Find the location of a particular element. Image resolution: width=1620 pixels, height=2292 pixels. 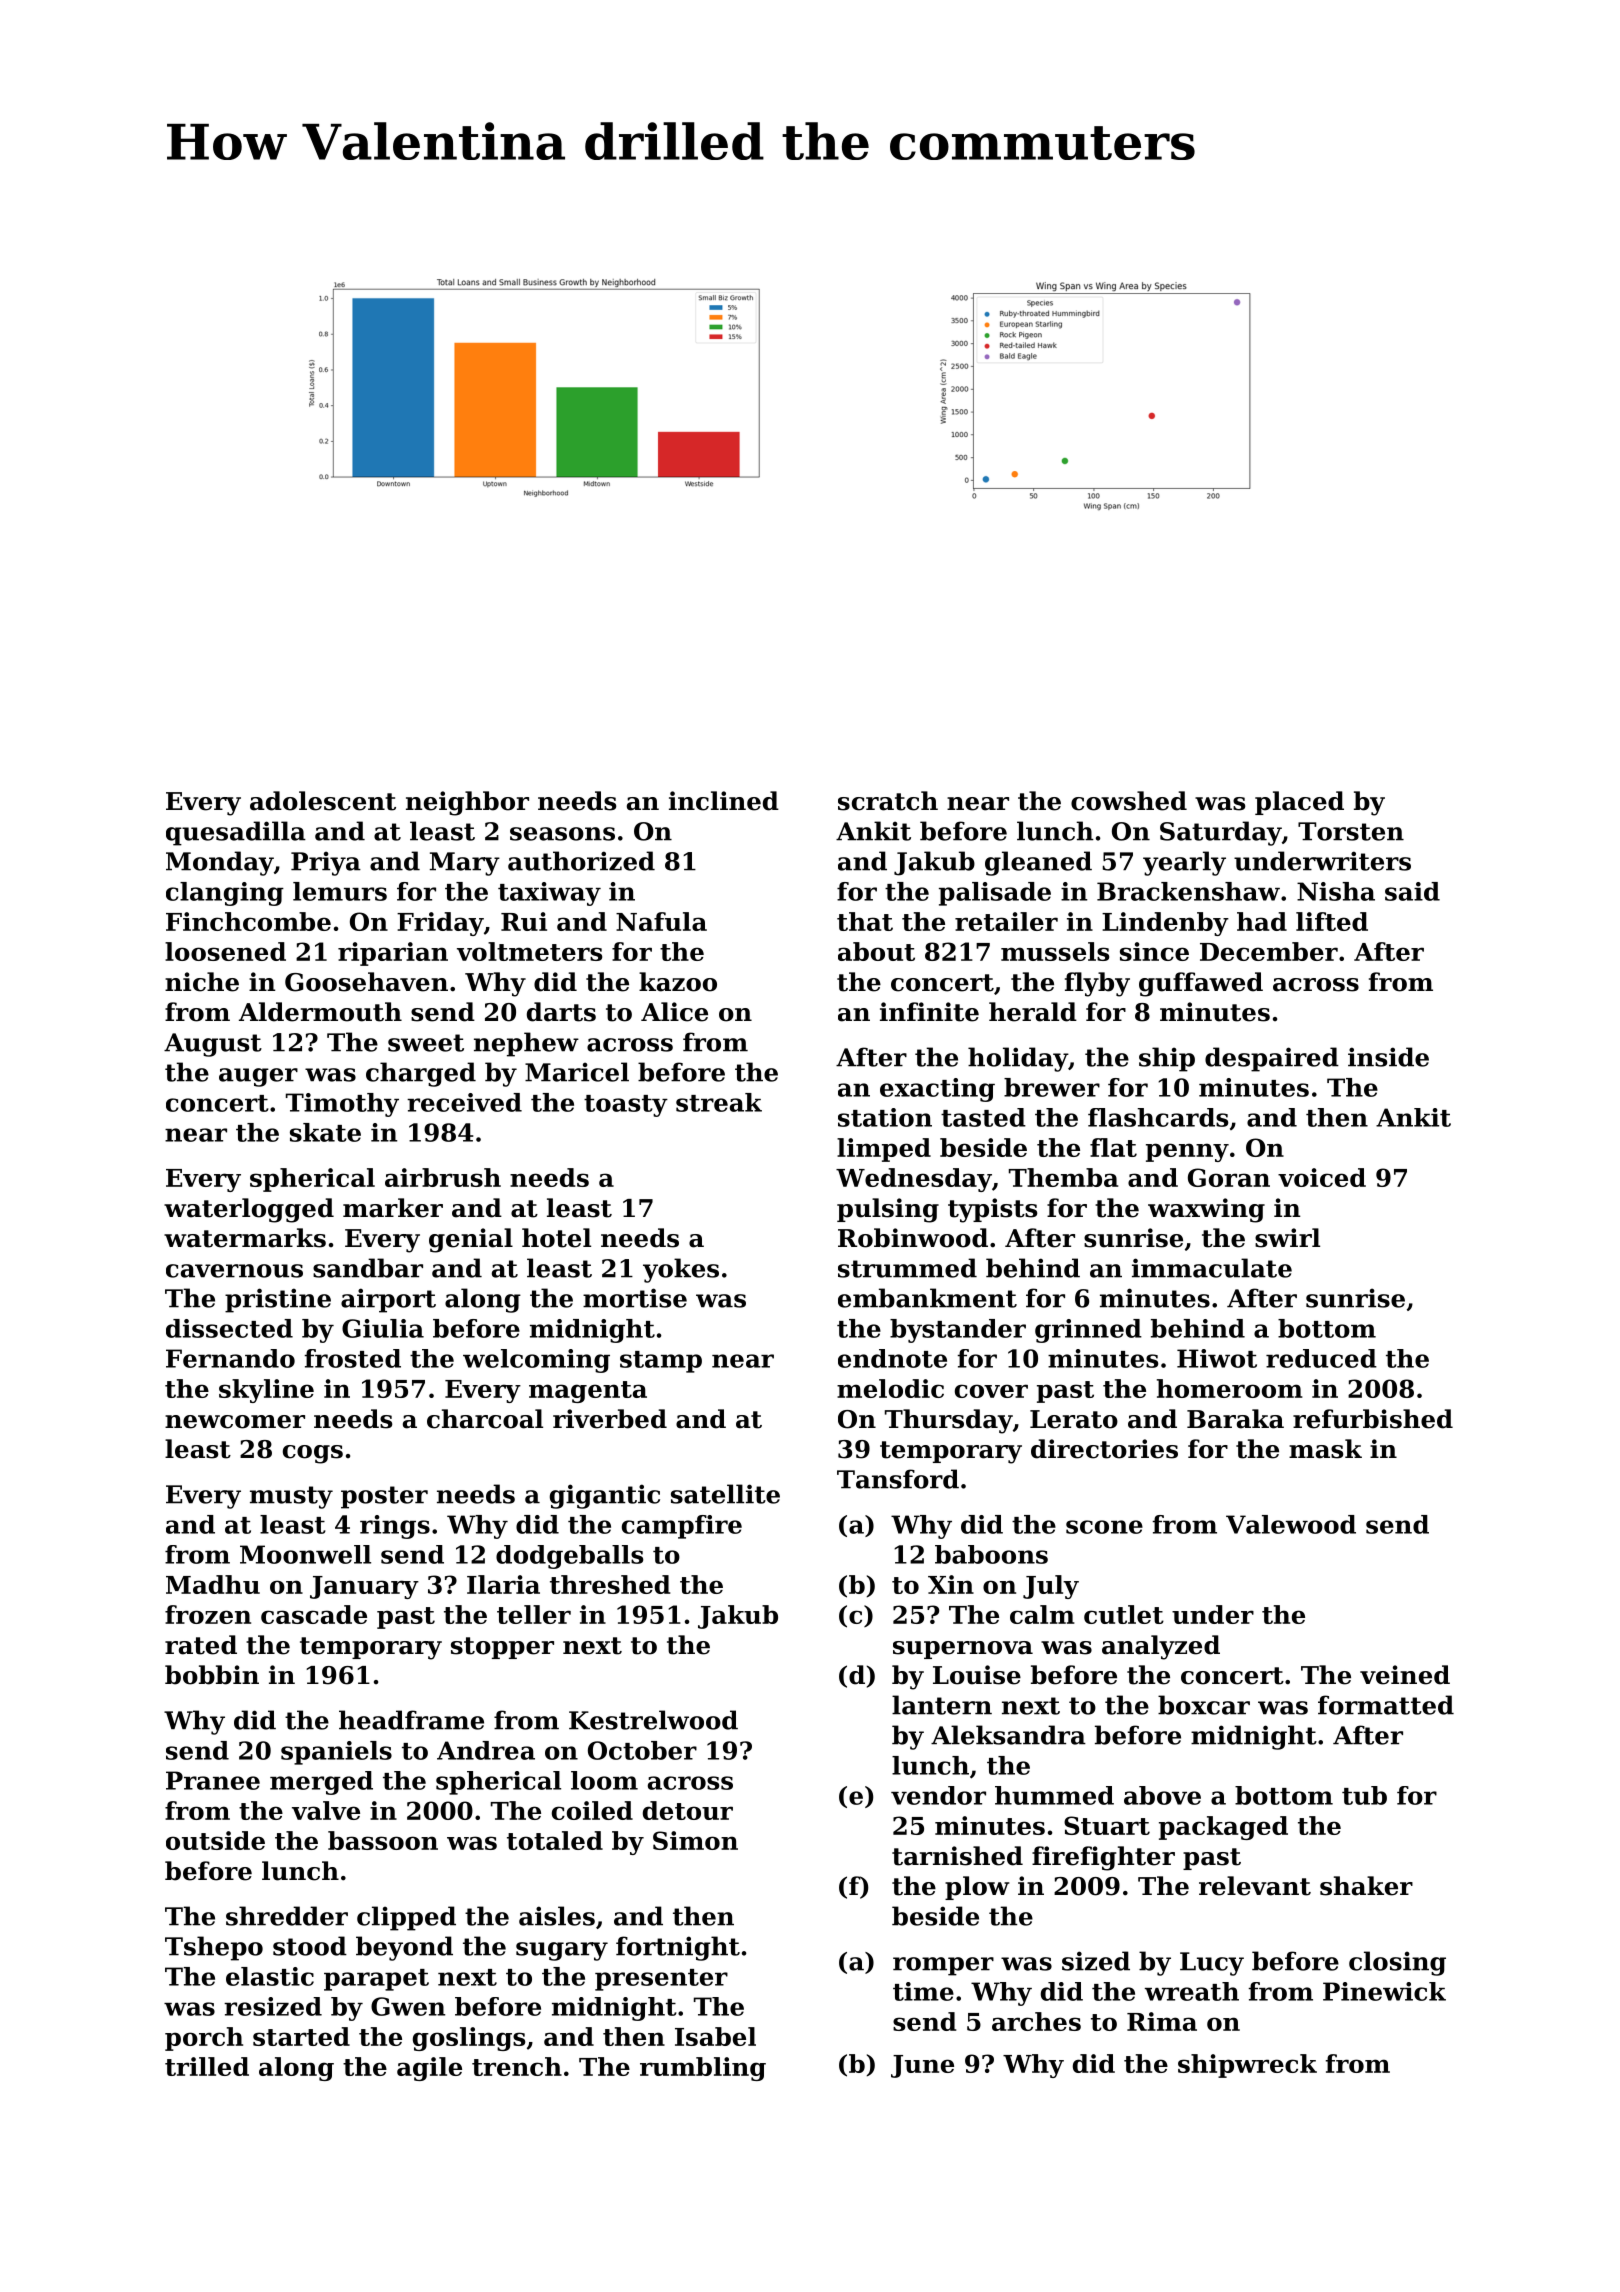

Simon is located at coordinates (695, 1840).
